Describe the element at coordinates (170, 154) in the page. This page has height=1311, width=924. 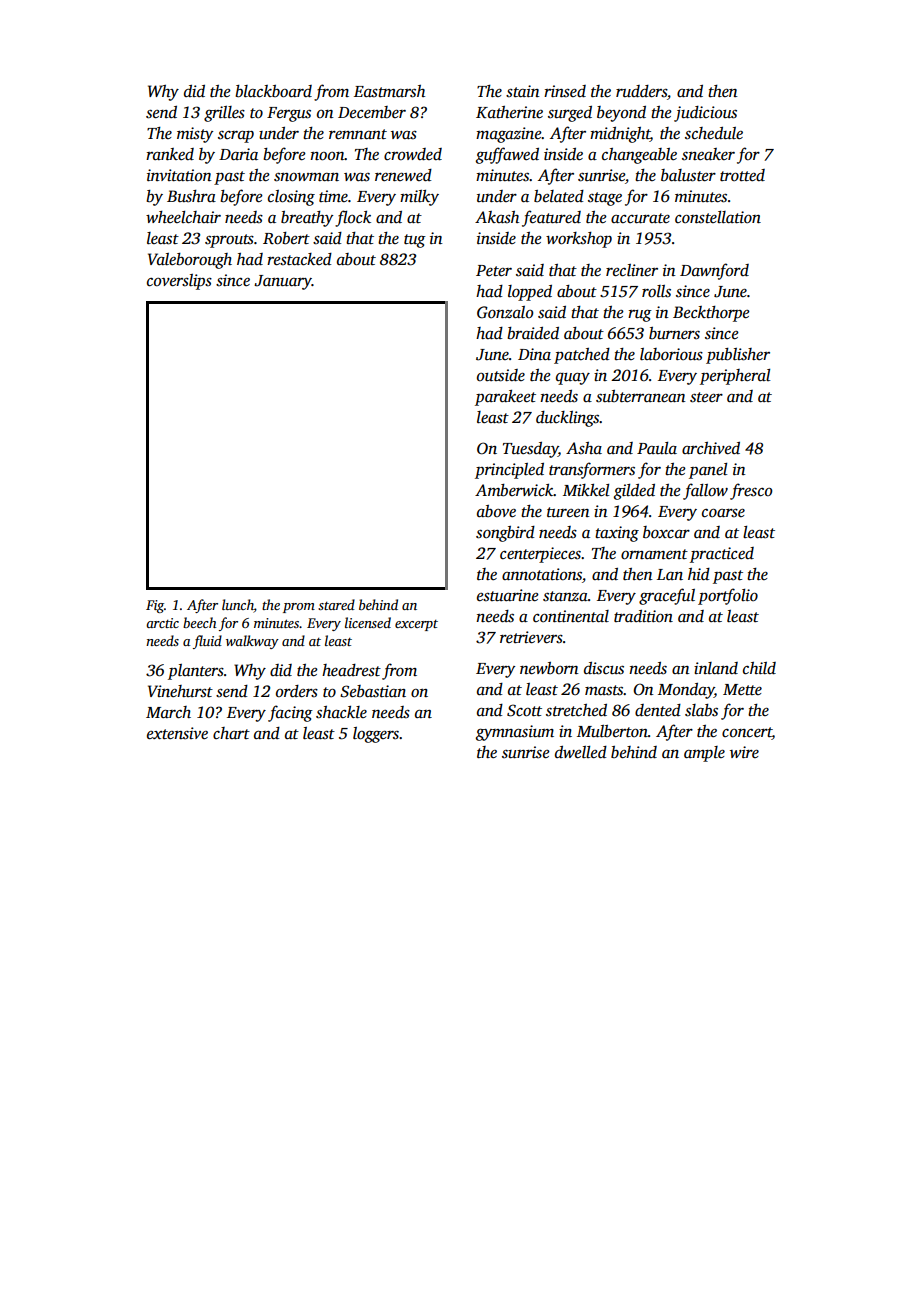
I see `ranked` at that location.
